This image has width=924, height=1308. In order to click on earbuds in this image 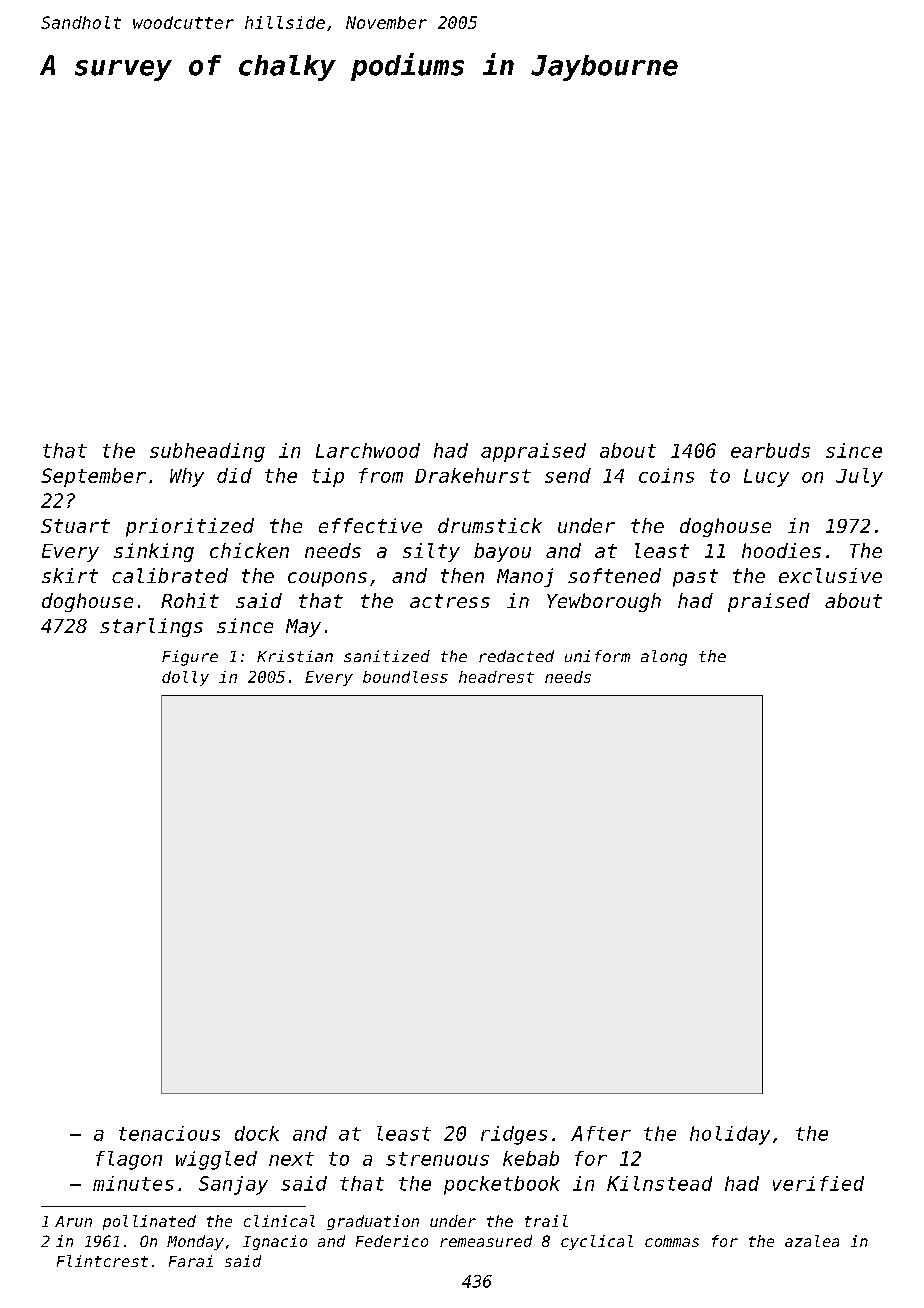, I will do `click(770, 450)`.
